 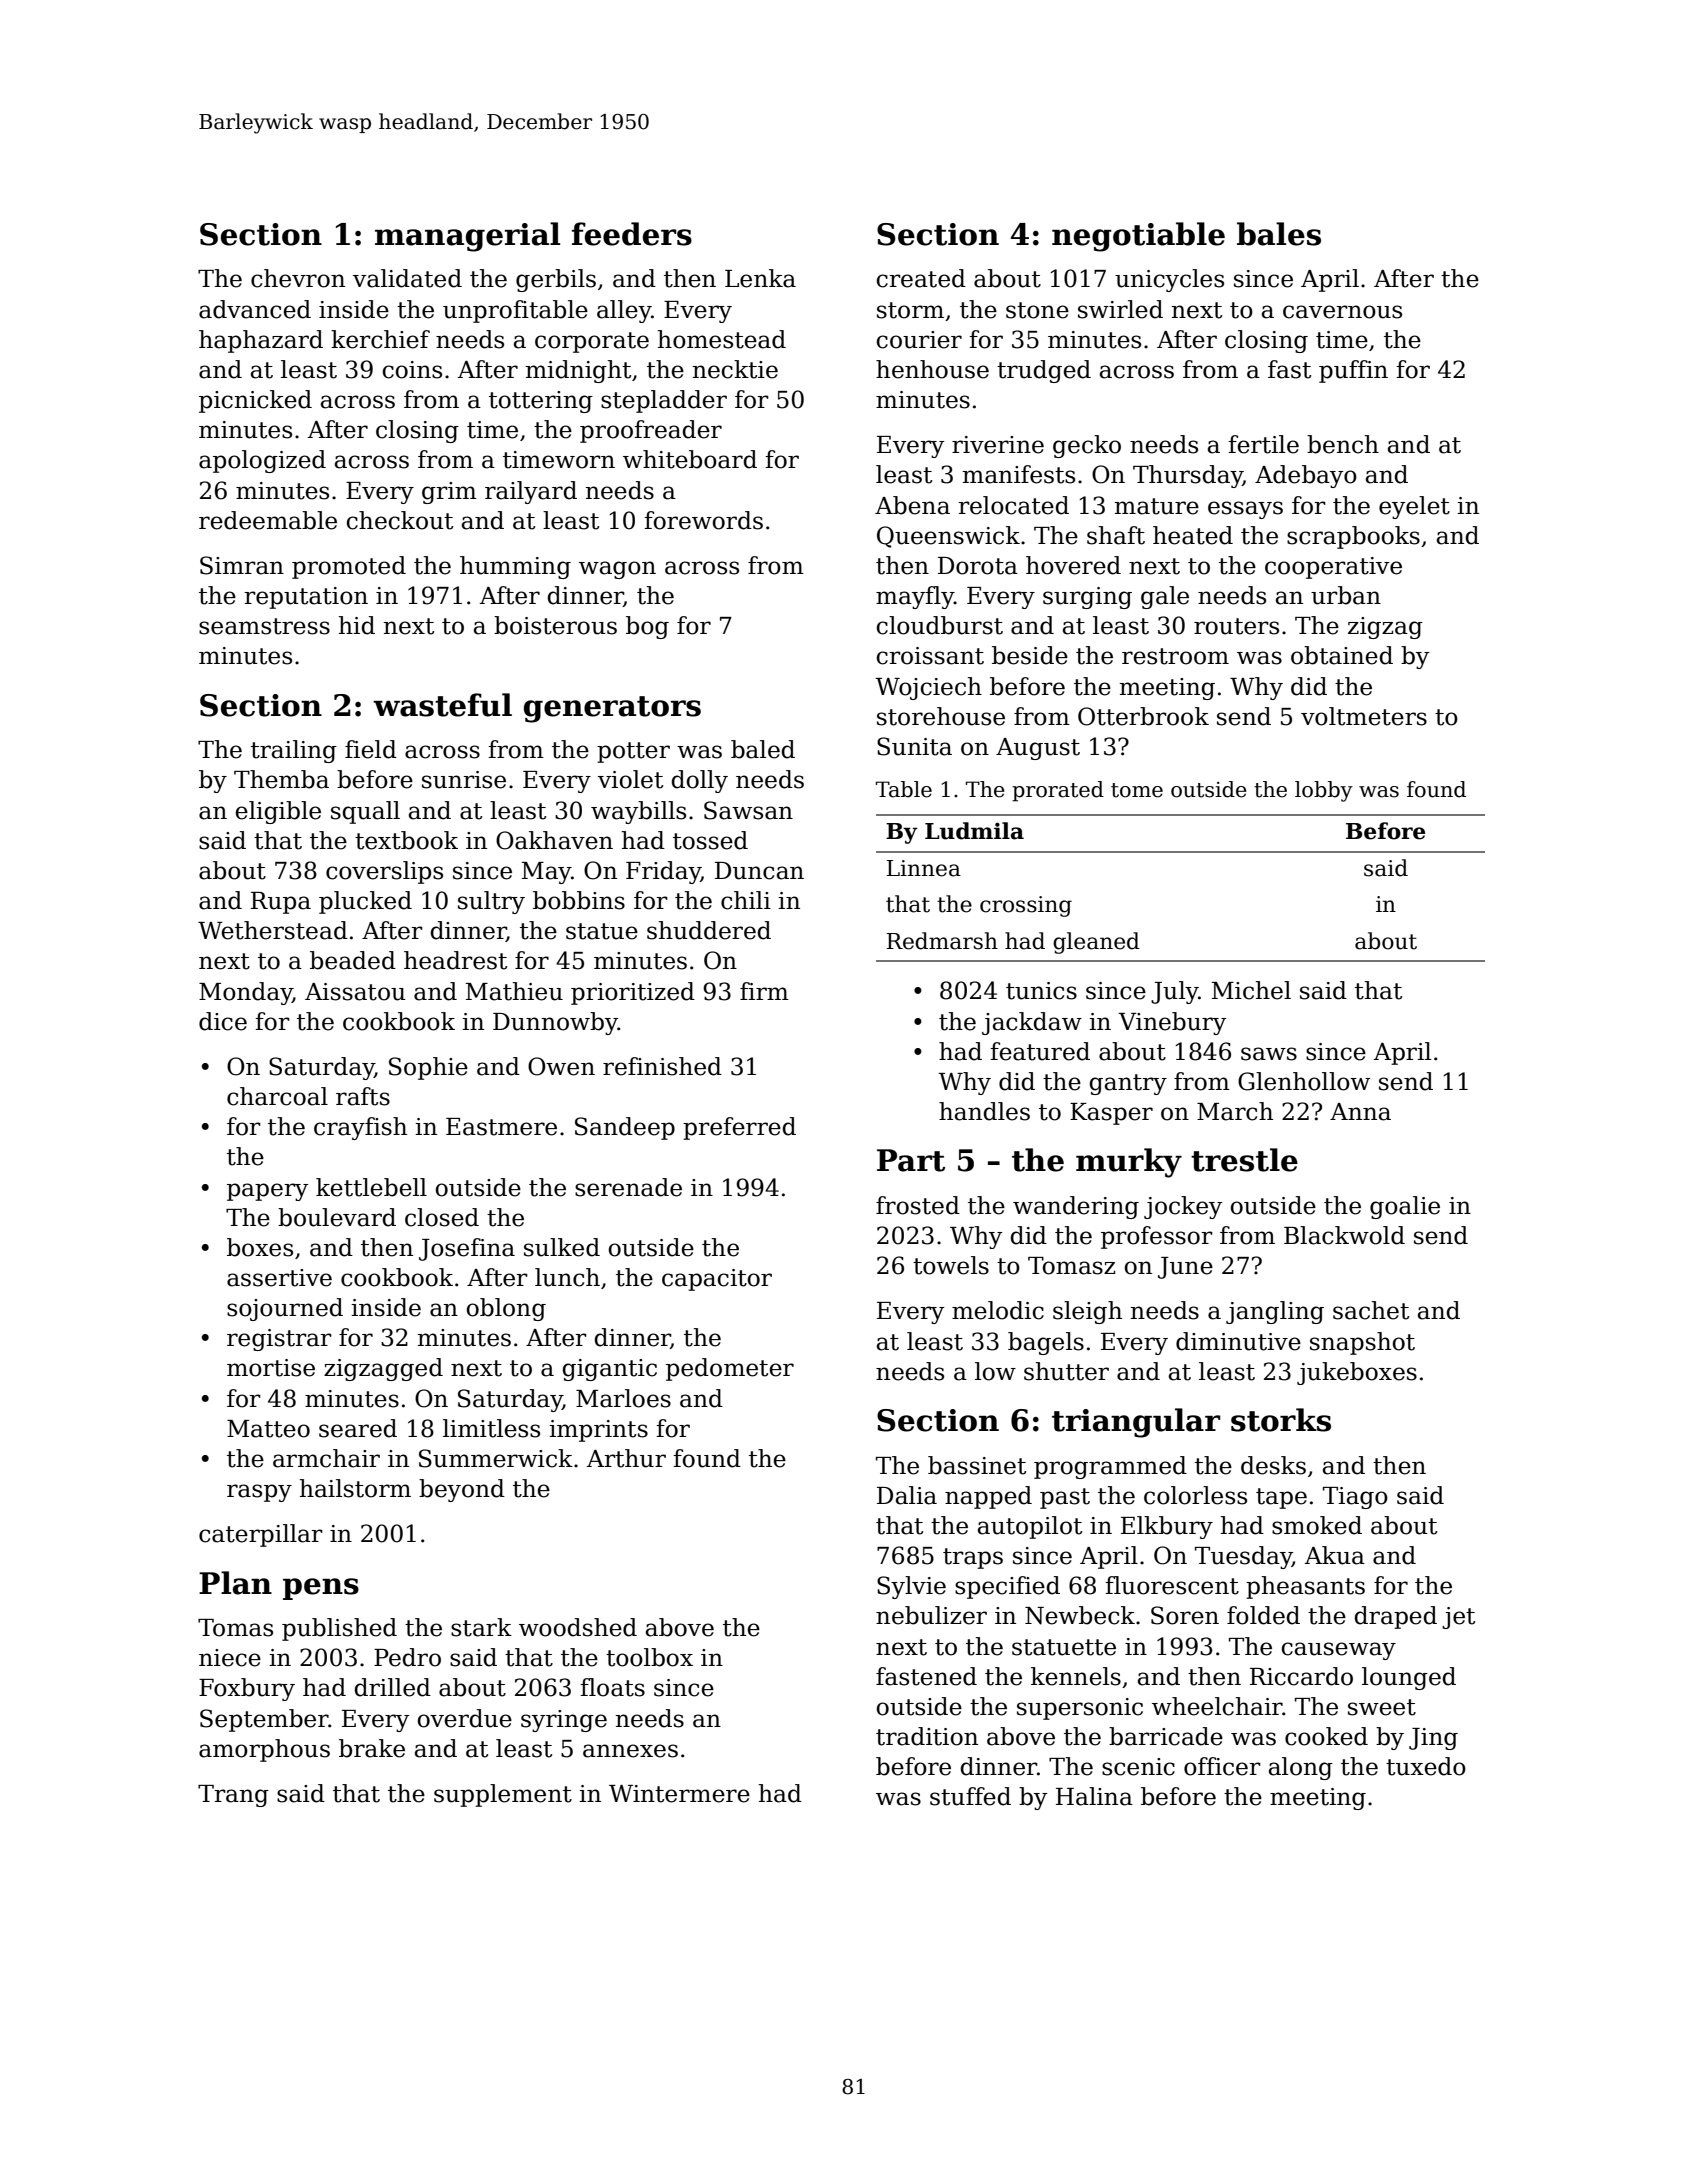 I want to click on lobby, so click(x=1324, y=791).
